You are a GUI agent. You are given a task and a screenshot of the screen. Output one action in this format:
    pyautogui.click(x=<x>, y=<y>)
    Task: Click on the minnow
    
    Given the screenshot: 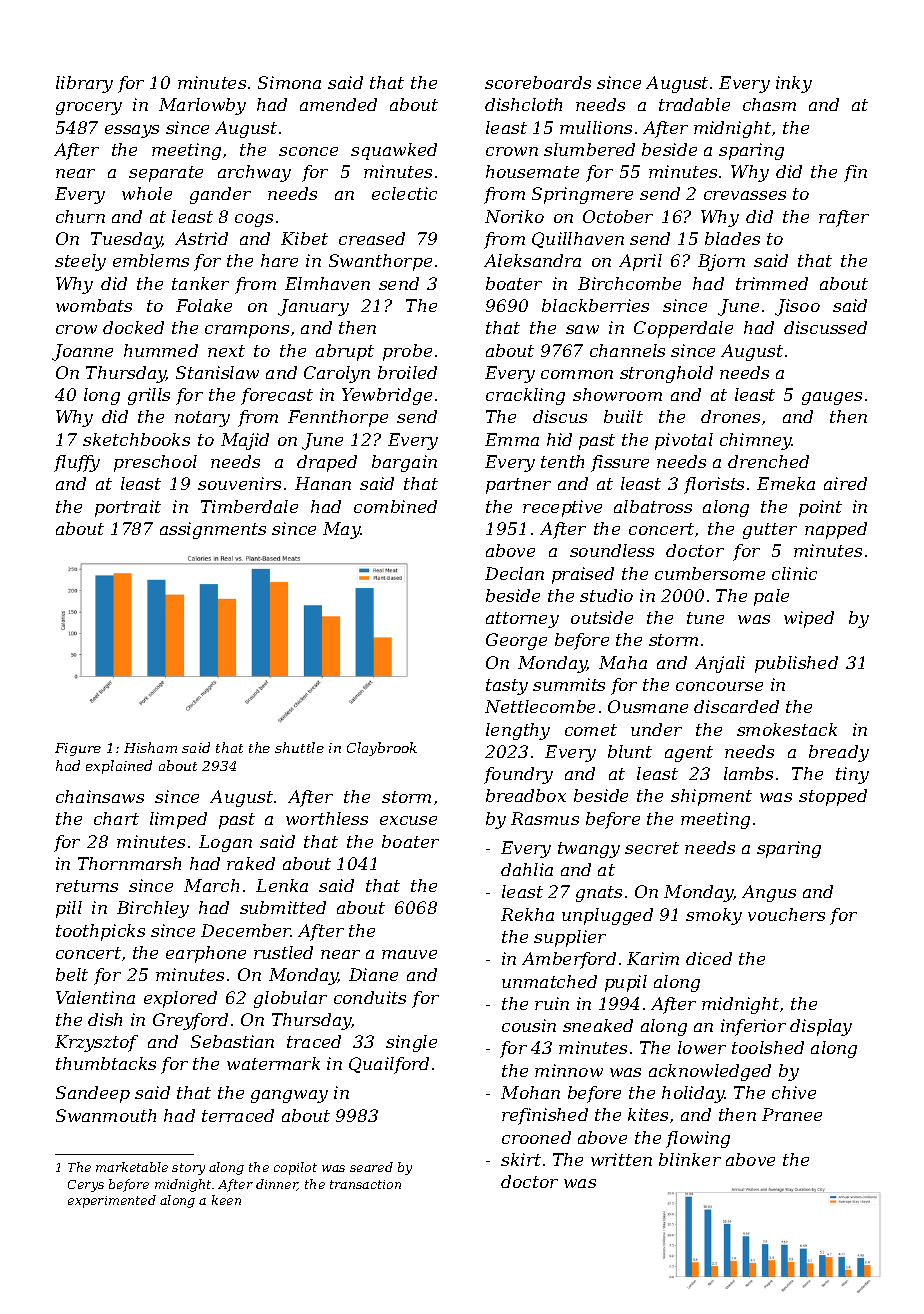 What is the action you would take?
    pyautogui.click(x=569, y=1070)
